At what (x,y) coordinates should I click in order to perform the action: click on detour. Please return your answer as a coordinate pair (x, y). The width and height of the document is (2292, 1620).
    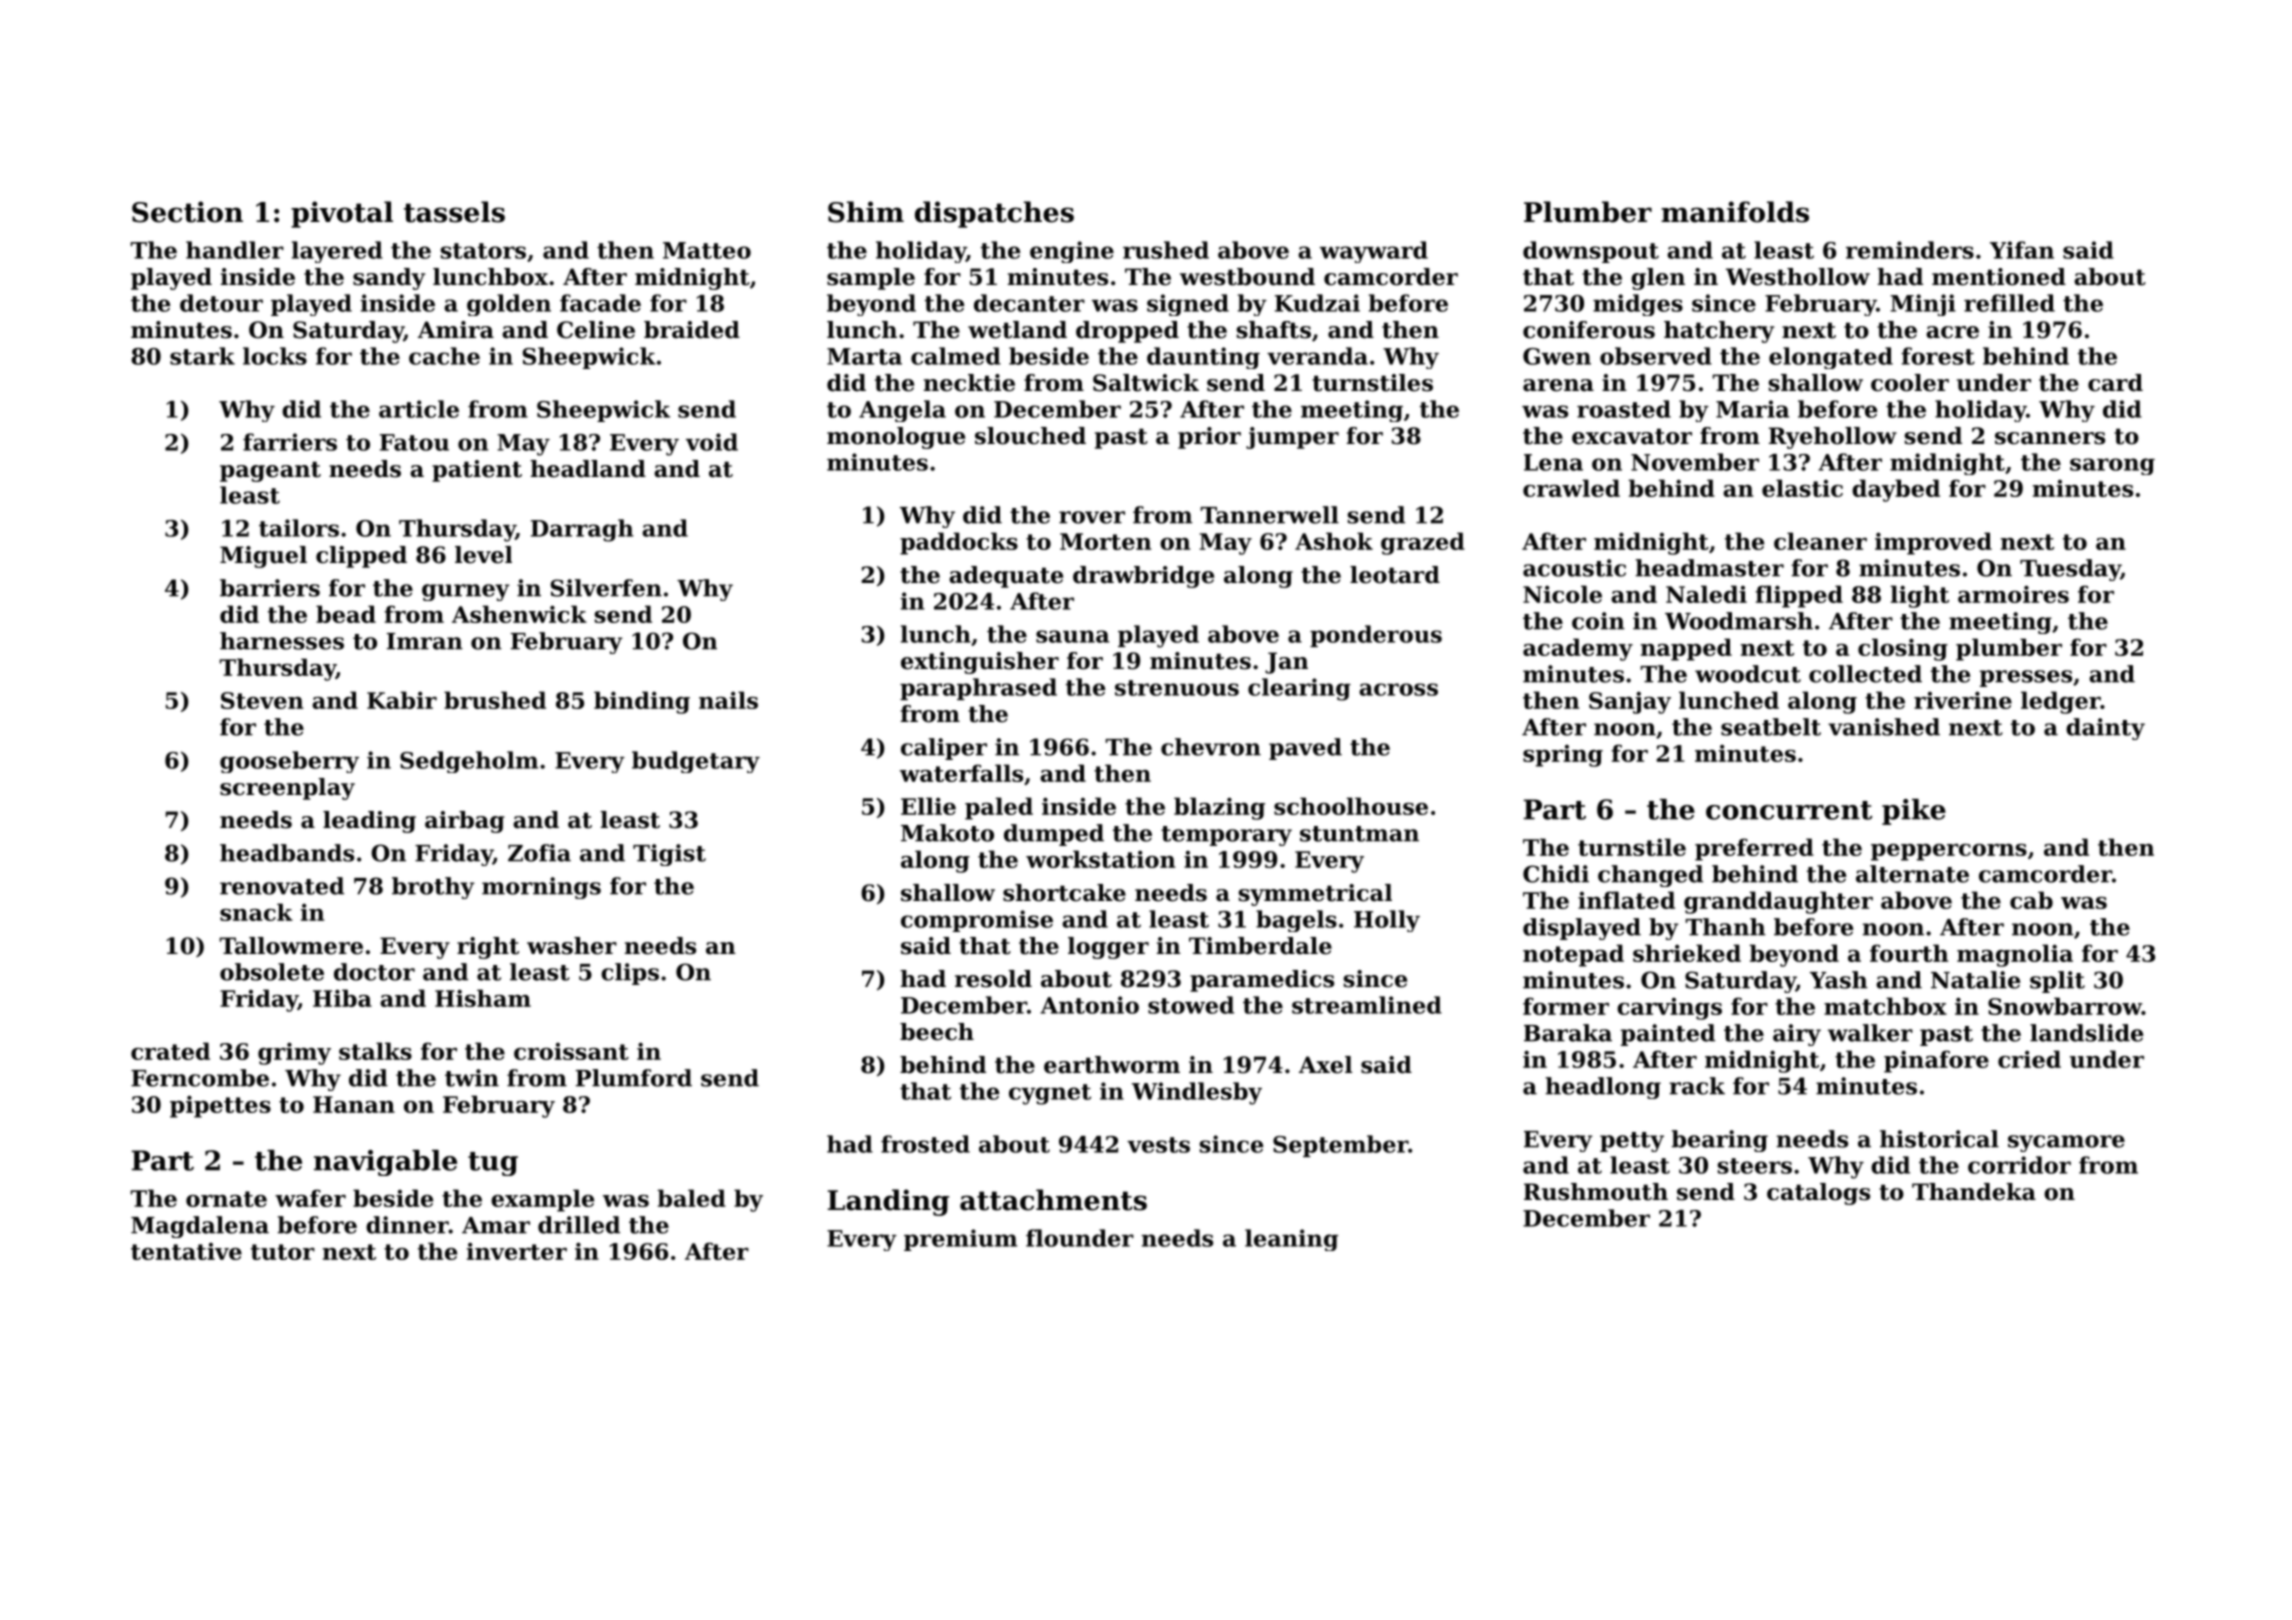
    Looking at the image, I should click on (221, 303).
